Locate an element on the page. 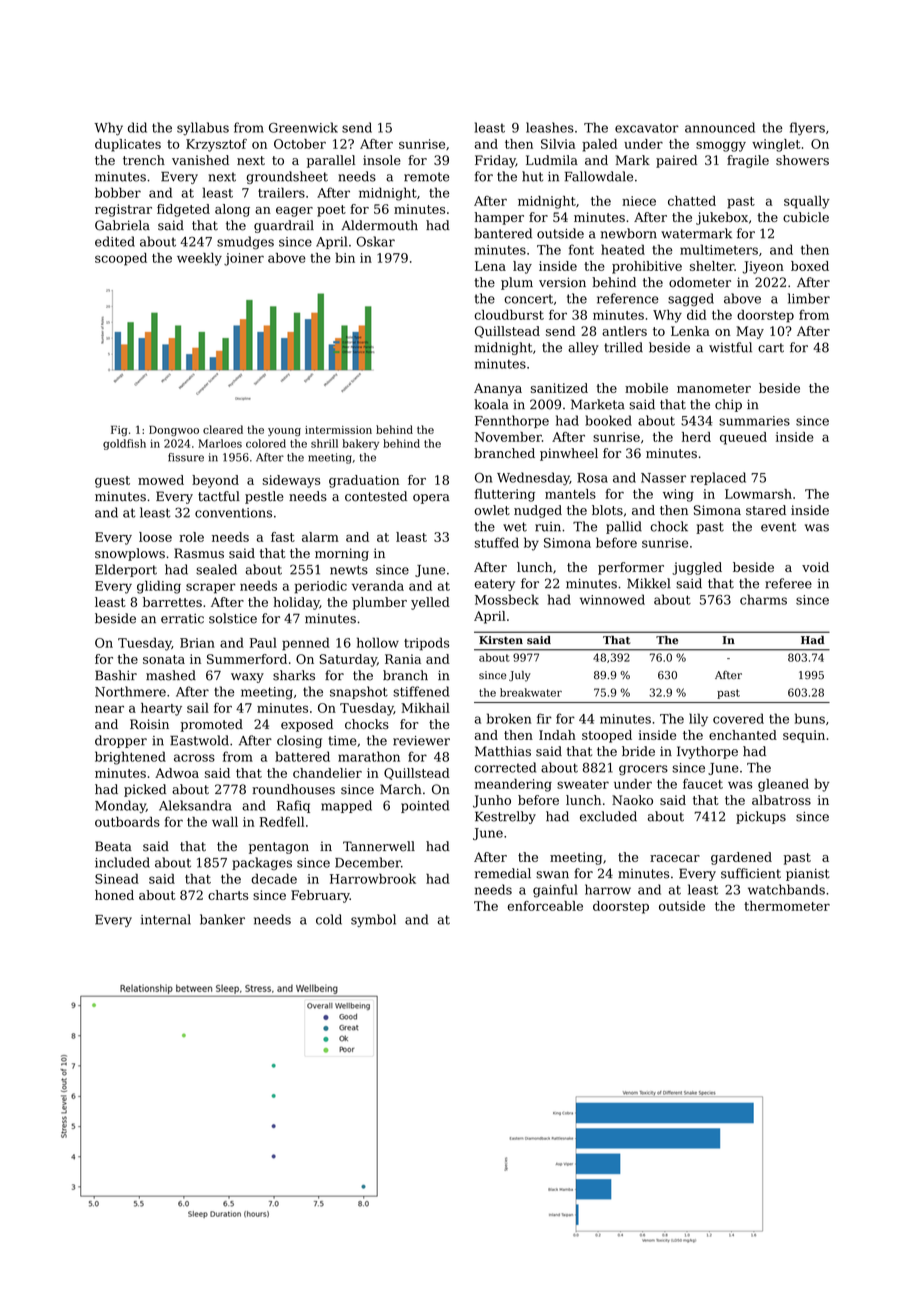 The width and height of the document is (924, 1308). enforceable is located at coordinates (545, 906).
